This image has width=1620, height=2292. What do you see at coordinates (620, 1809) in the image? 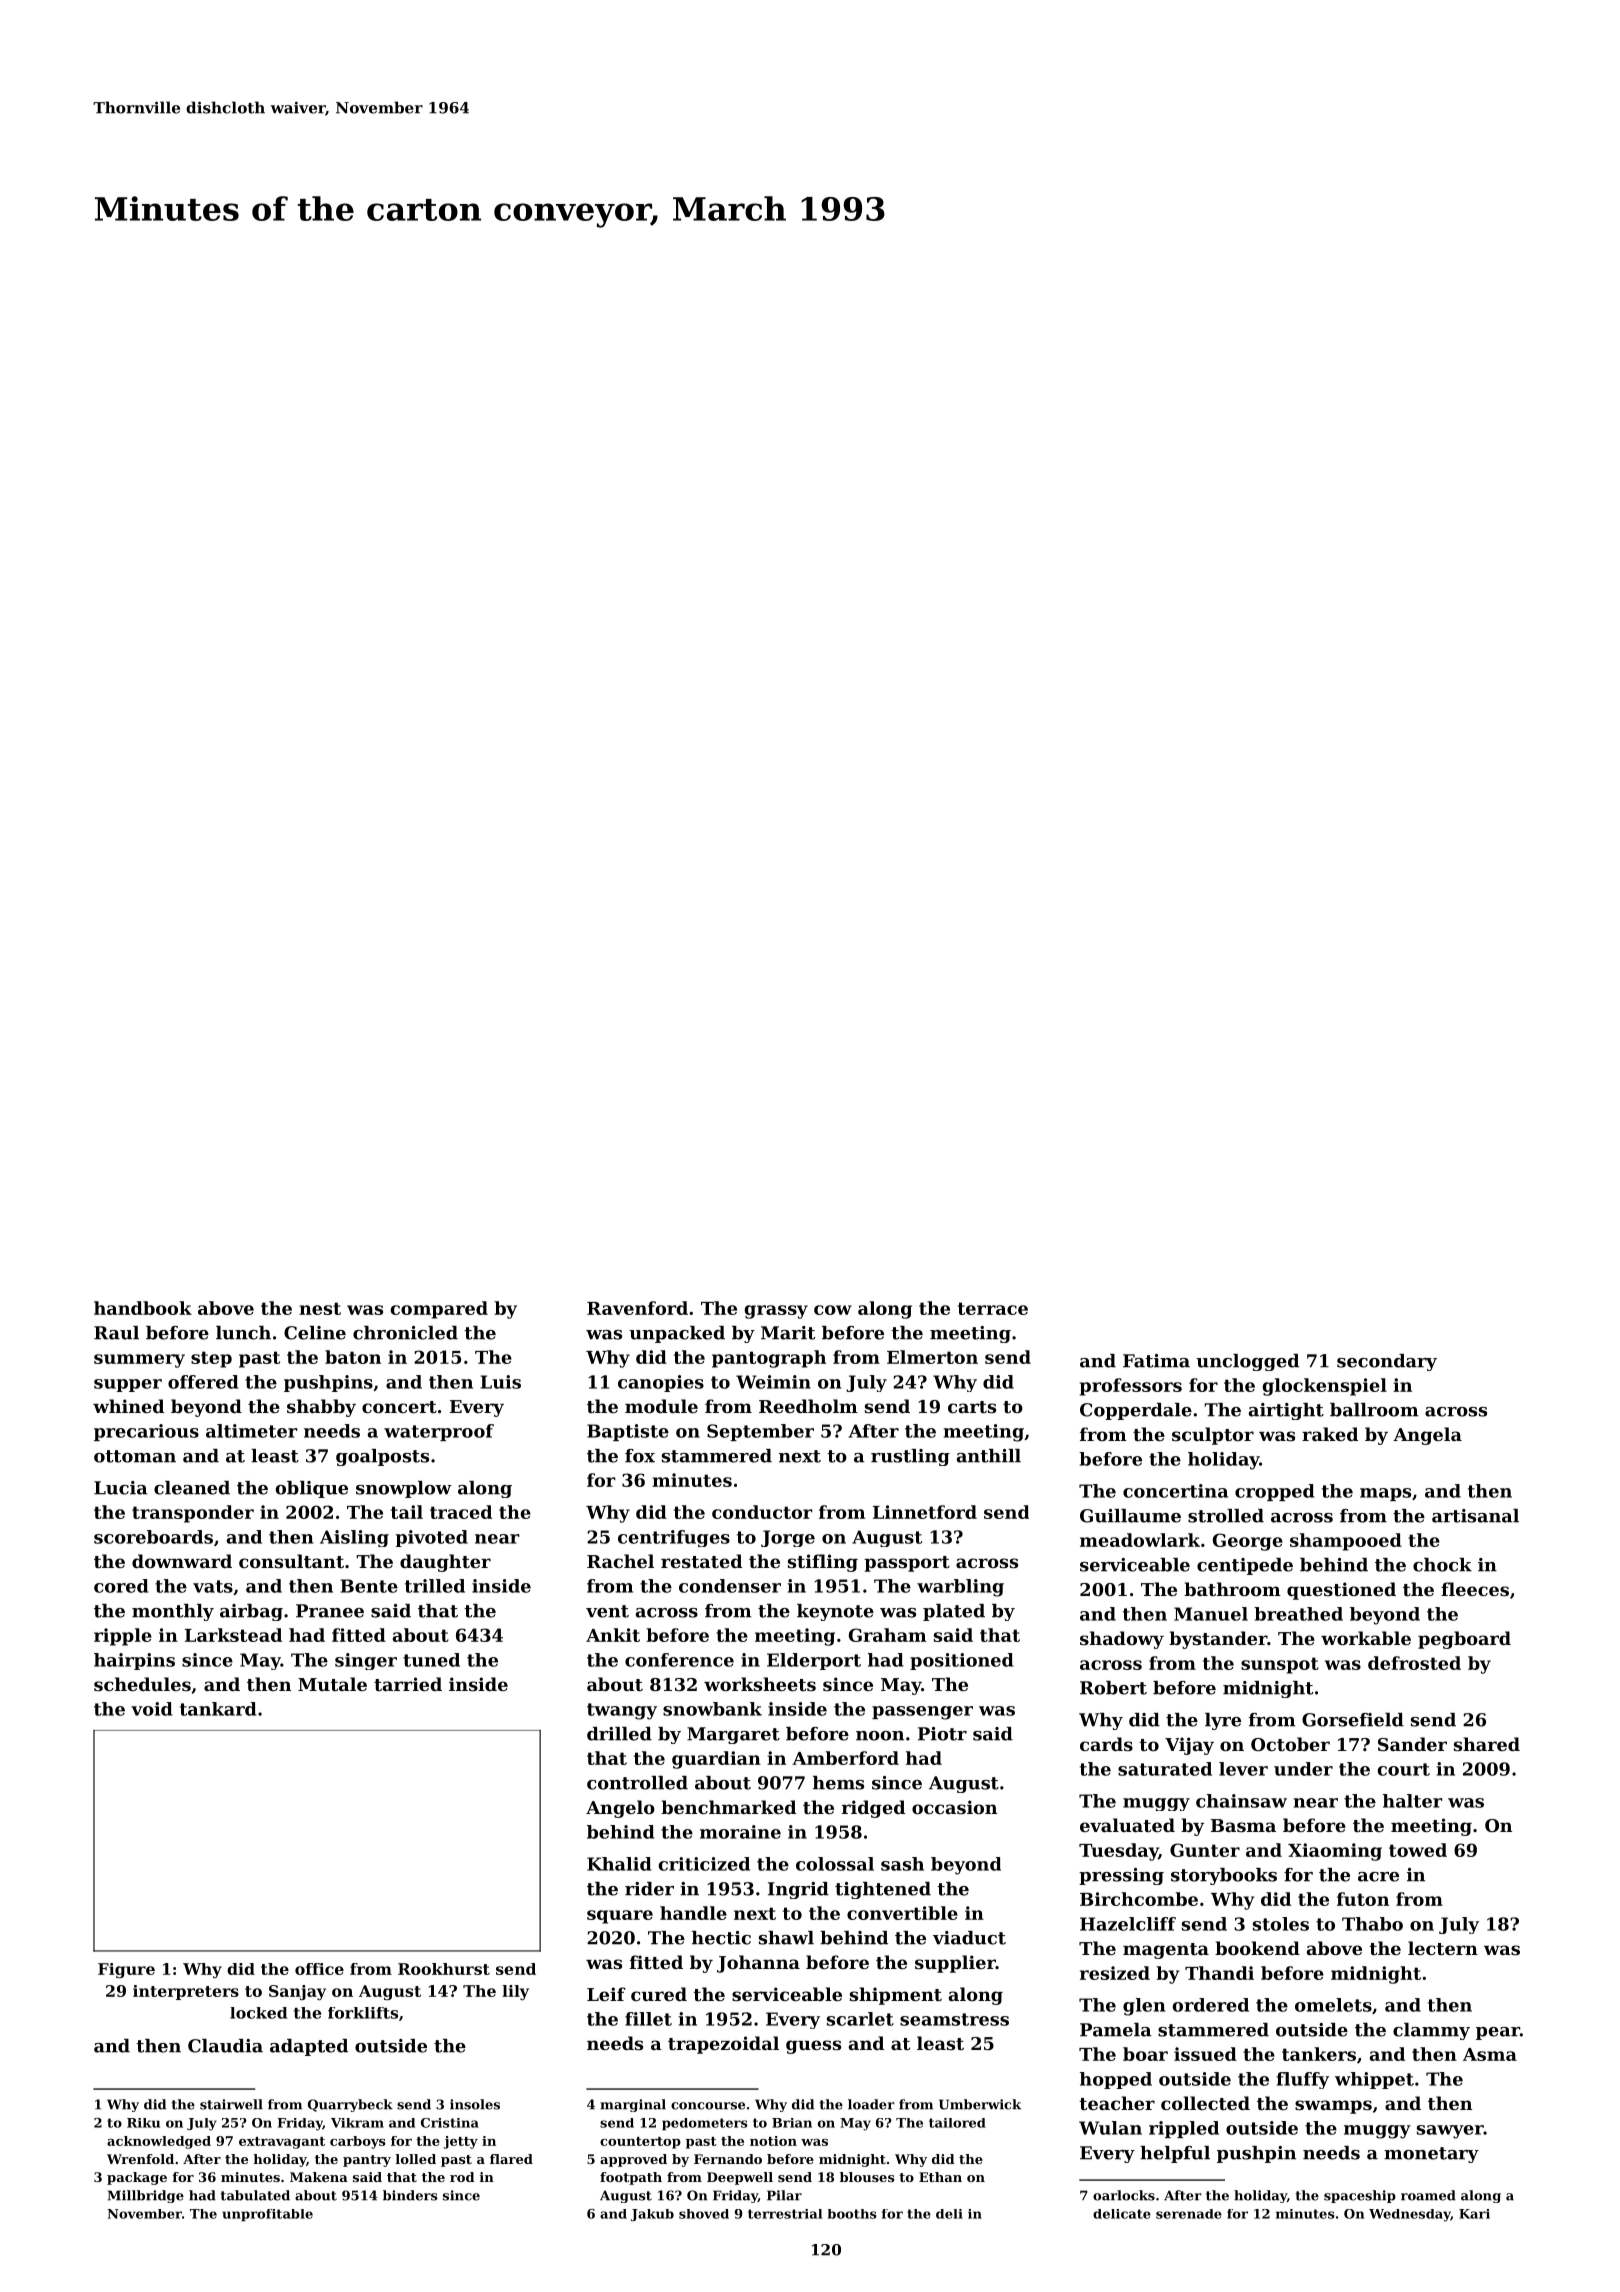
I see `Angelo` at bounding box center [620, 1809].
